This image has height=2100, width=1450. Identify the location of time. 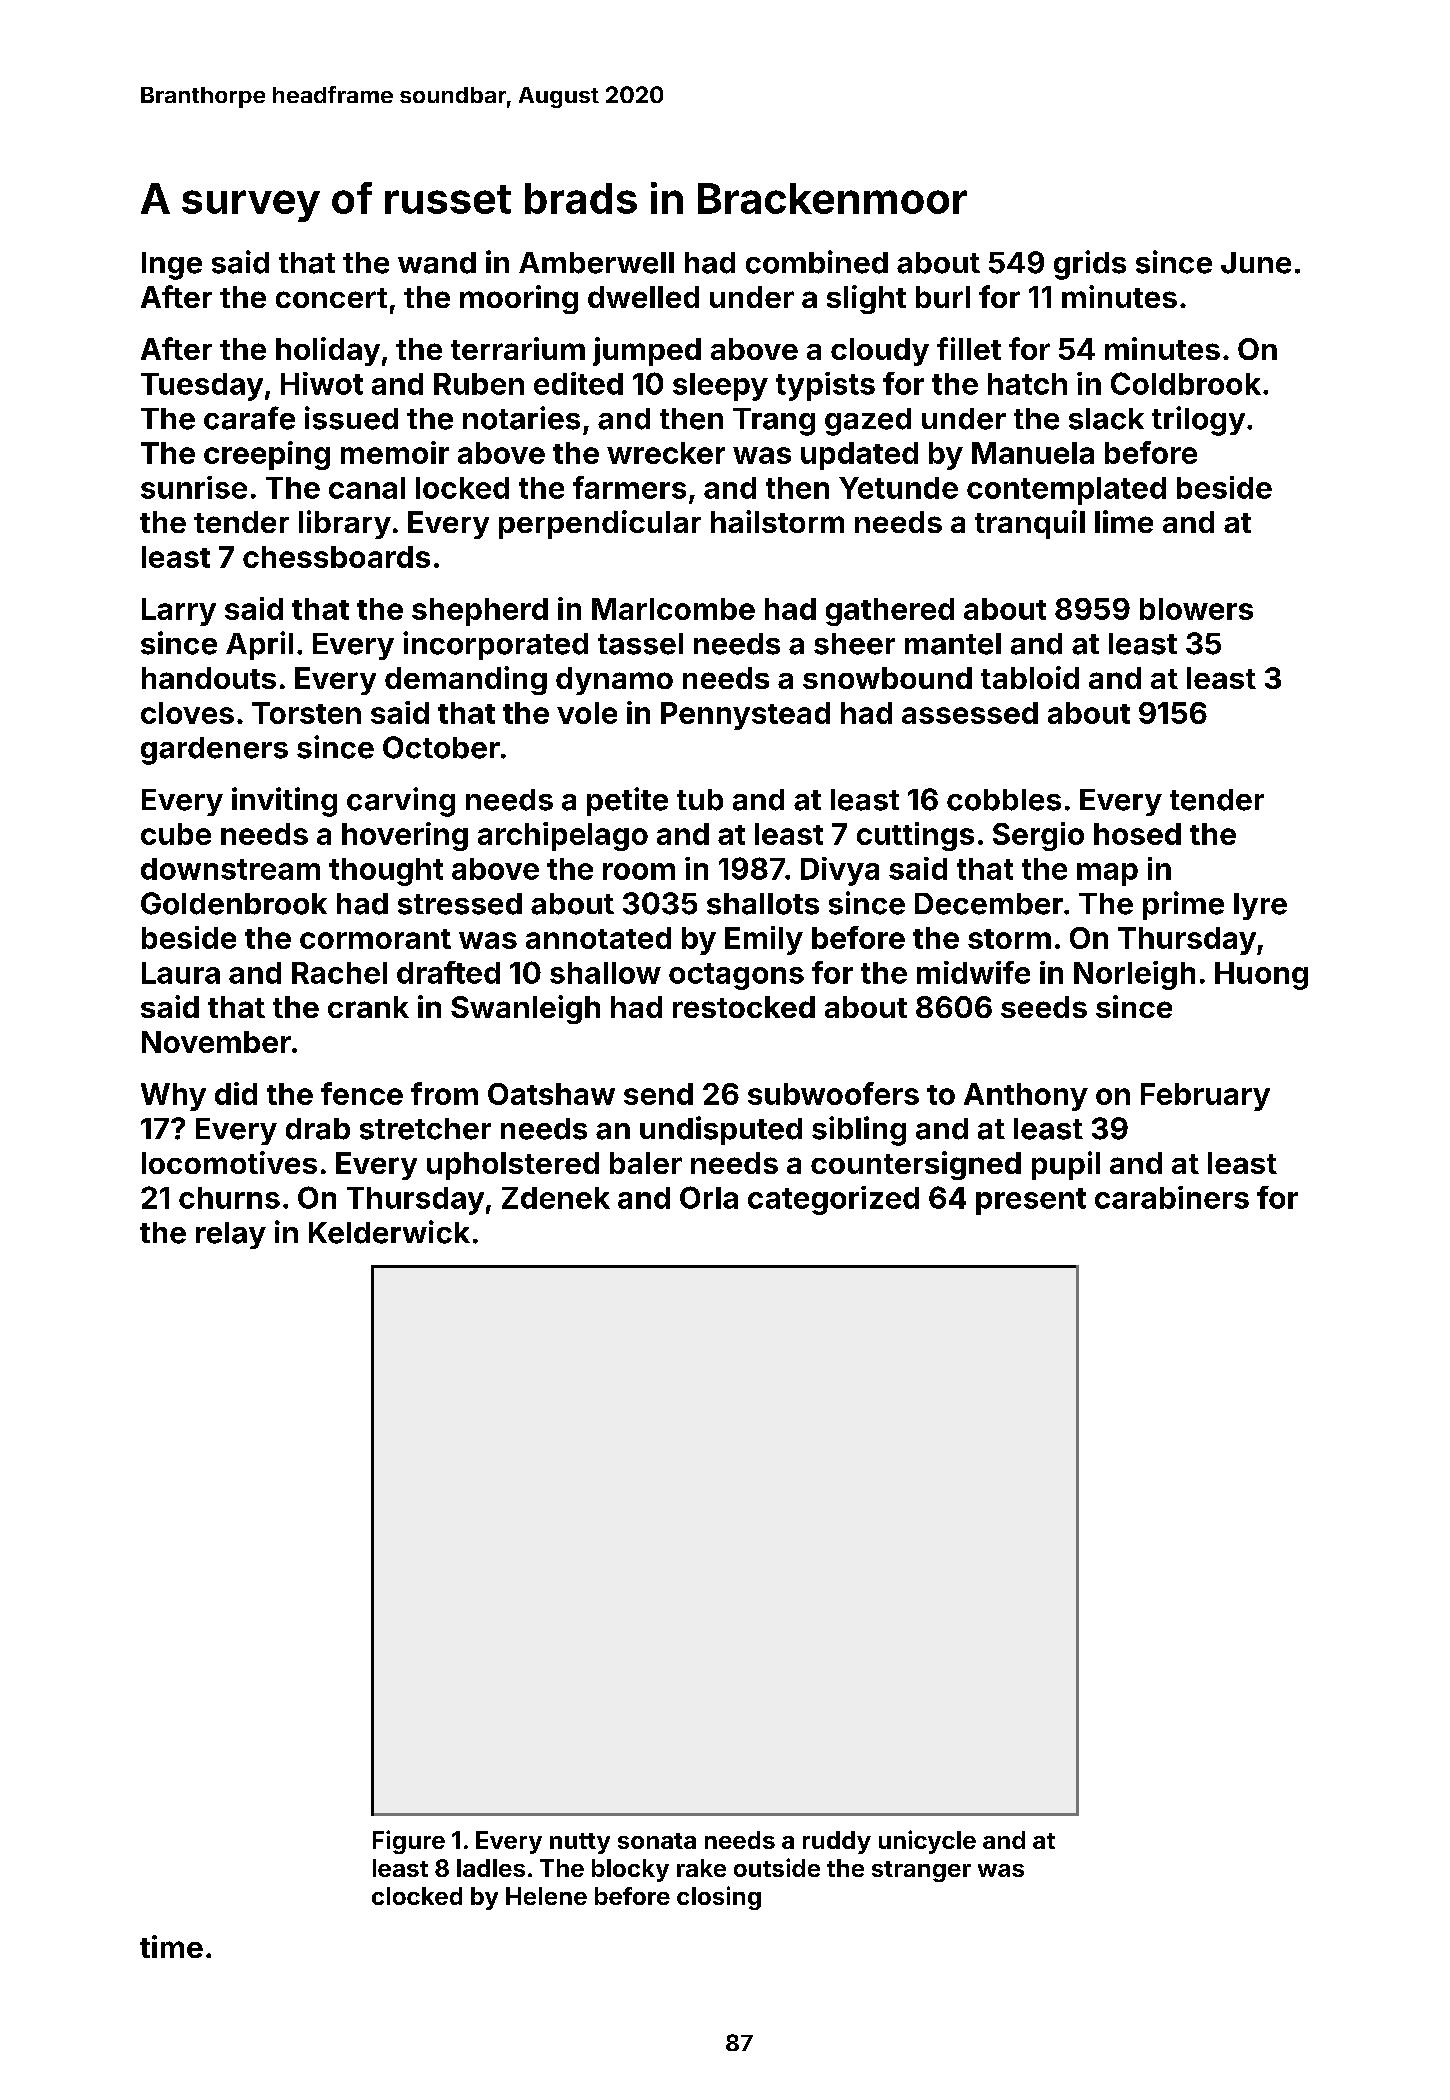
(171, 1946).
